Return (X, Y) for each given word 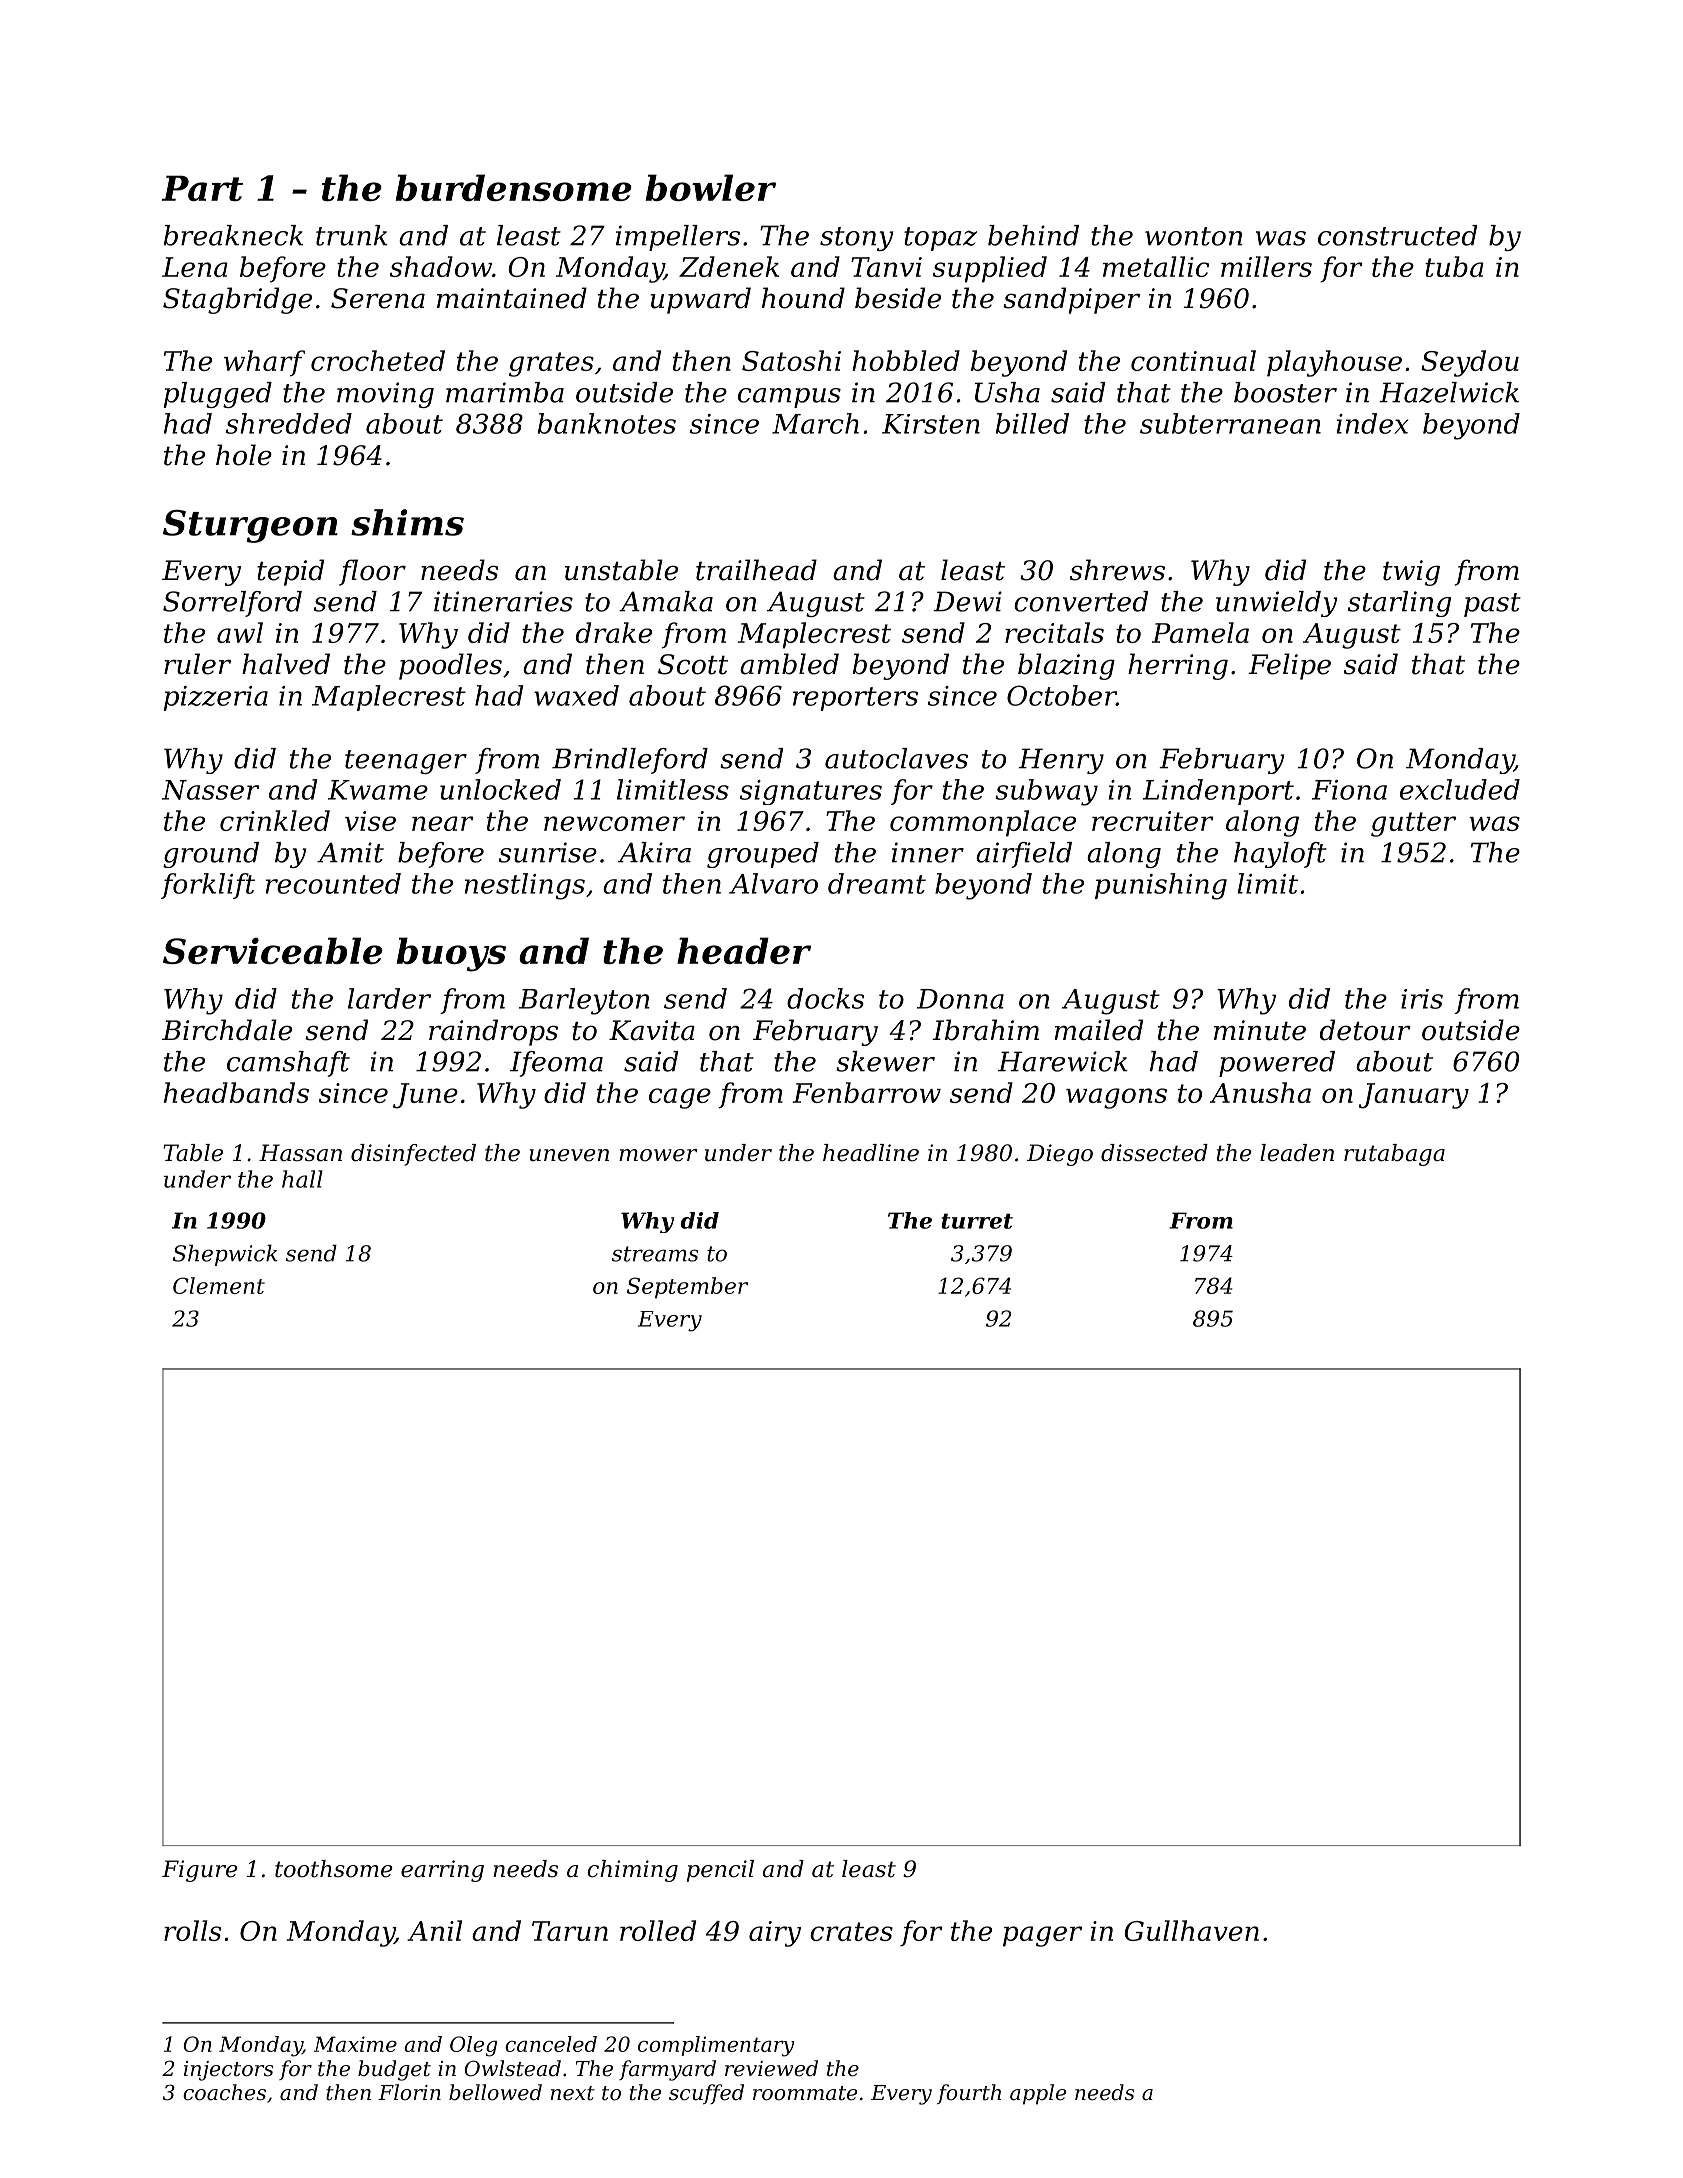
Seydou (1470, 363)
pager (1042, 1936)
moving (385, 395)
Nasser (210, 790)
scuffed (706, 2094)
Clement (219, 1285)
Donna (960, 999)
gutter (1413, 824)
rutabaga (1394, 1155)
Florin (409, 2092)
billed (1032, 423)
